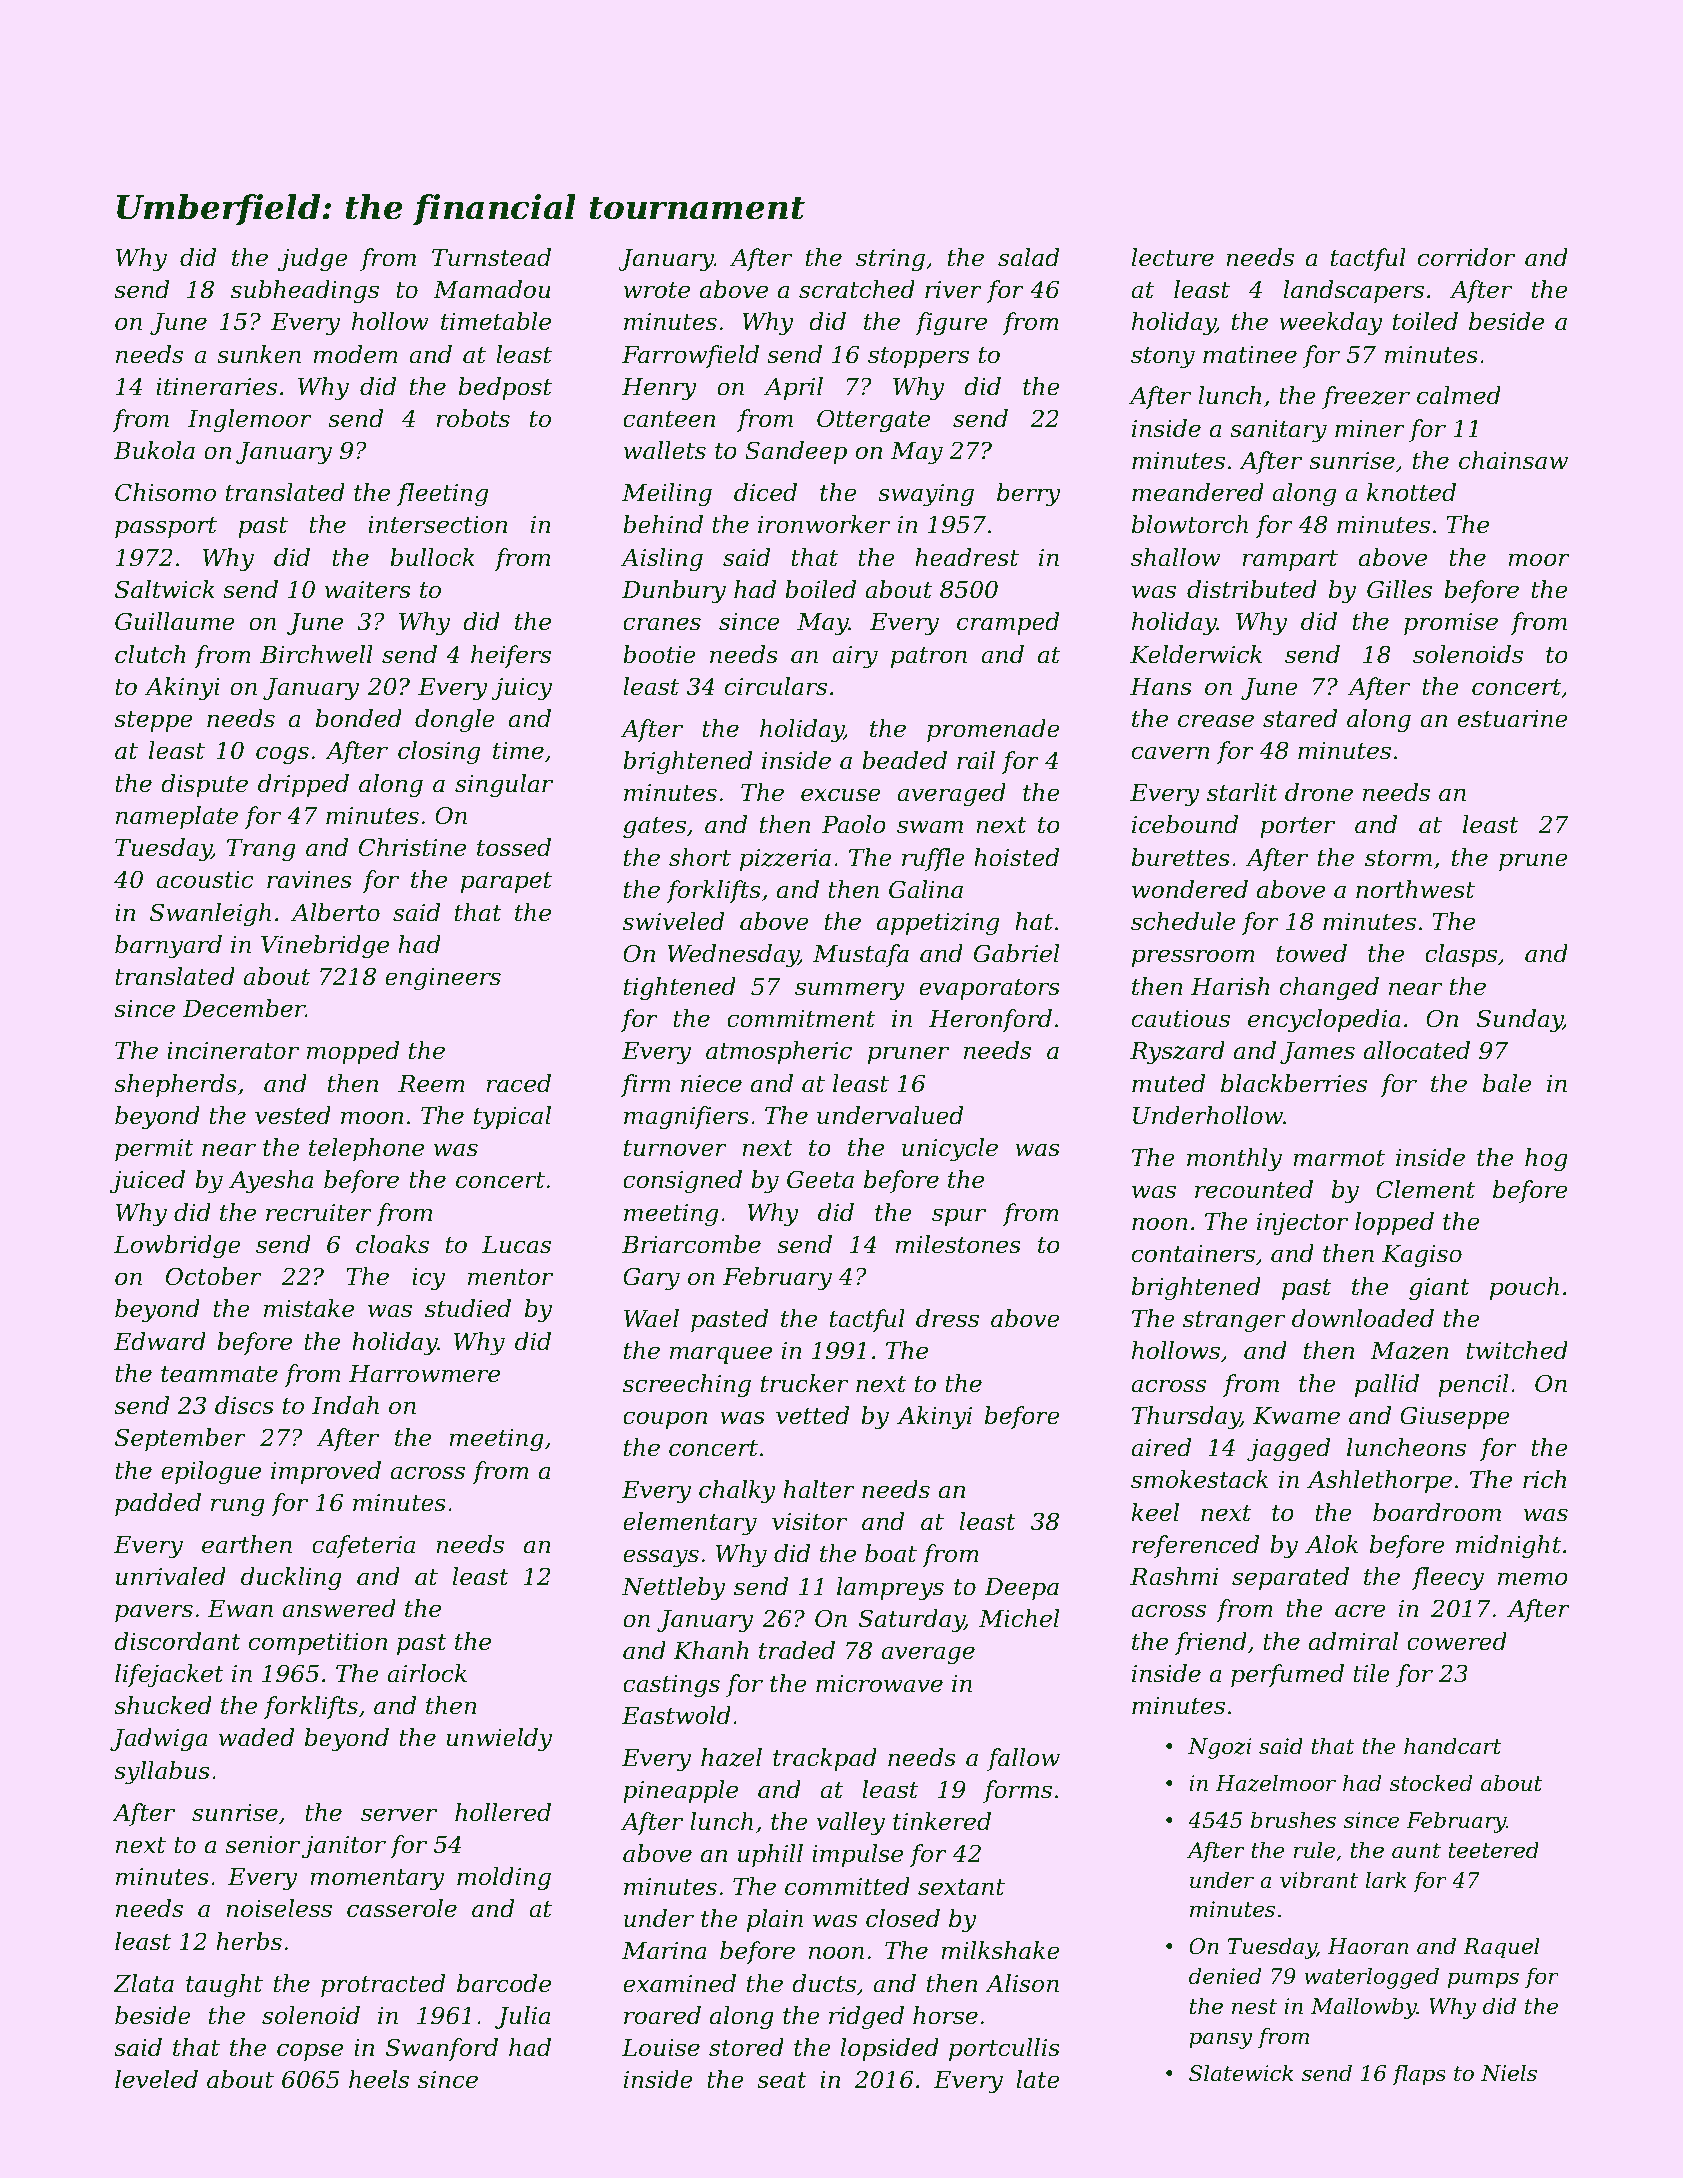 This document has height=2178, width=1683. What do you see at coordinates (1371, 1978) in the document?
I see `waterlogged` at bounding box center [1371, 1978].
